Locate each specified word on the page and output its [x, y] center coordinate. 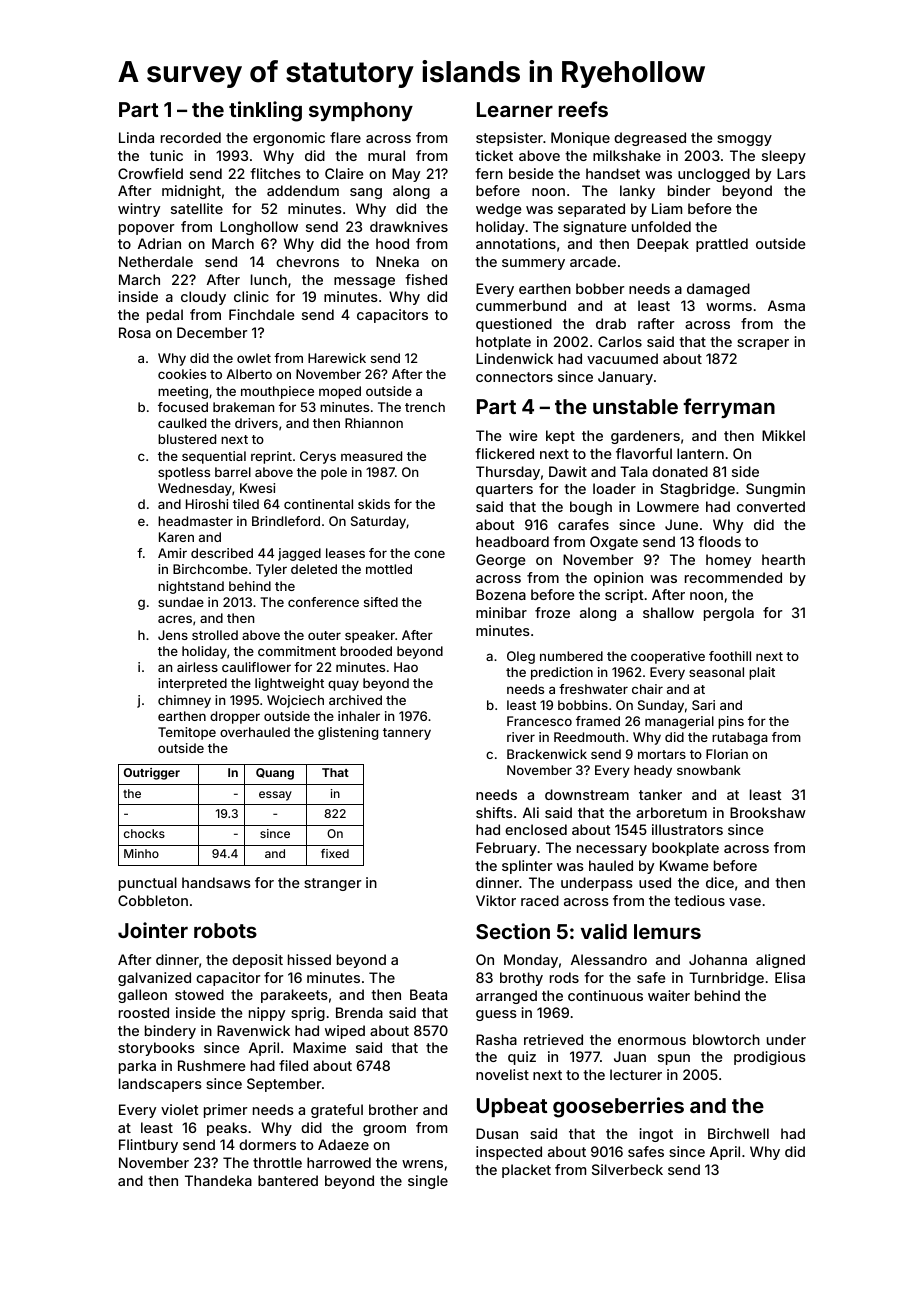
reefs [583, 109]
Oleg [521, 657]
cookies [182, 374]
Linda [136, 137]
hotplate [503, 343]
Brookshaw [768, 812]
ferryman [729, 408]
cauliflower [256, 667]
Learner [515, 109]
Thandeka [218, 1180]
